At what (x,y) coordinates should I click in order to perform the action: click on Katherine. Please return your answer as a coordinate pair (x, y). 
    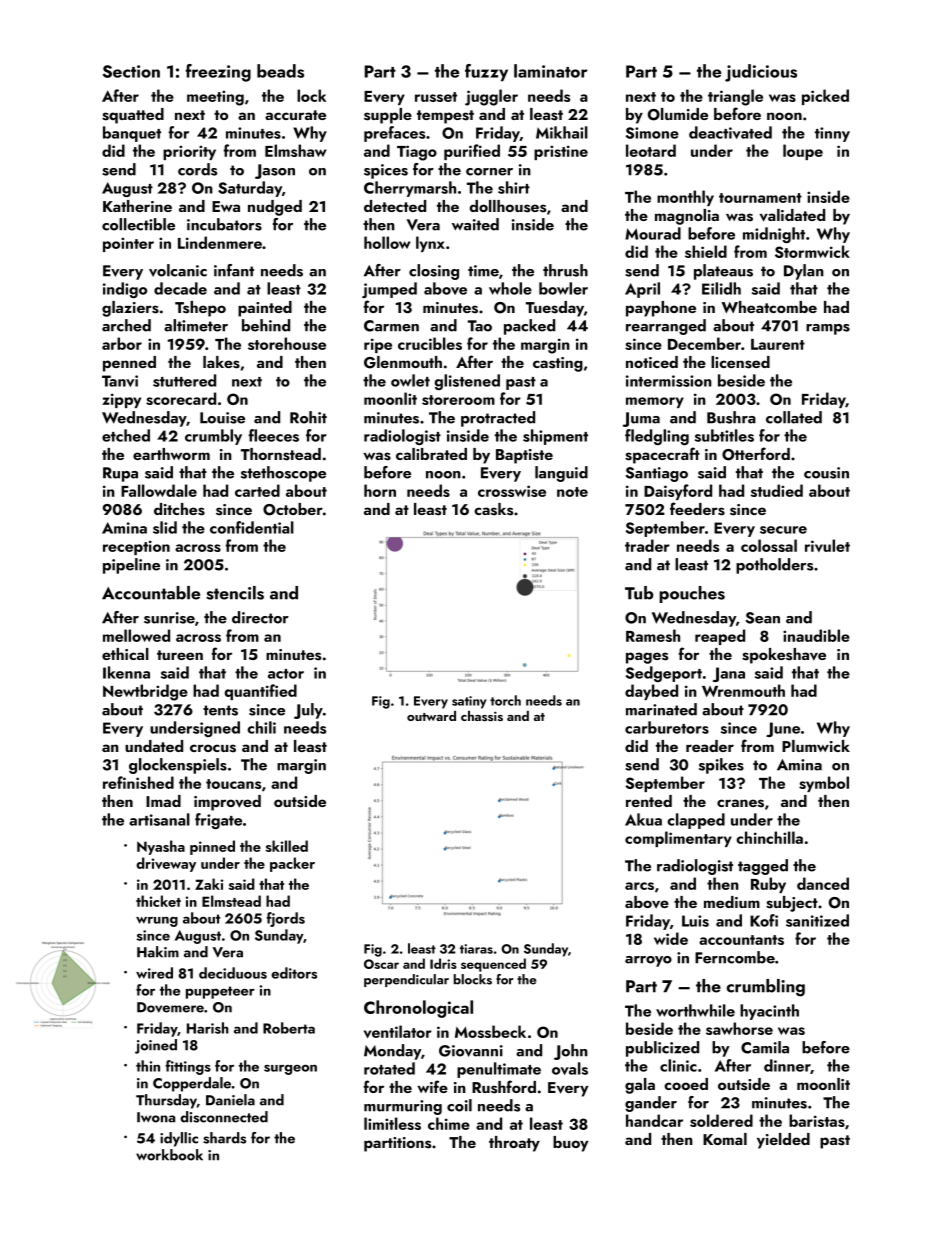
    Looking at the image, I should click on (137, 206).
